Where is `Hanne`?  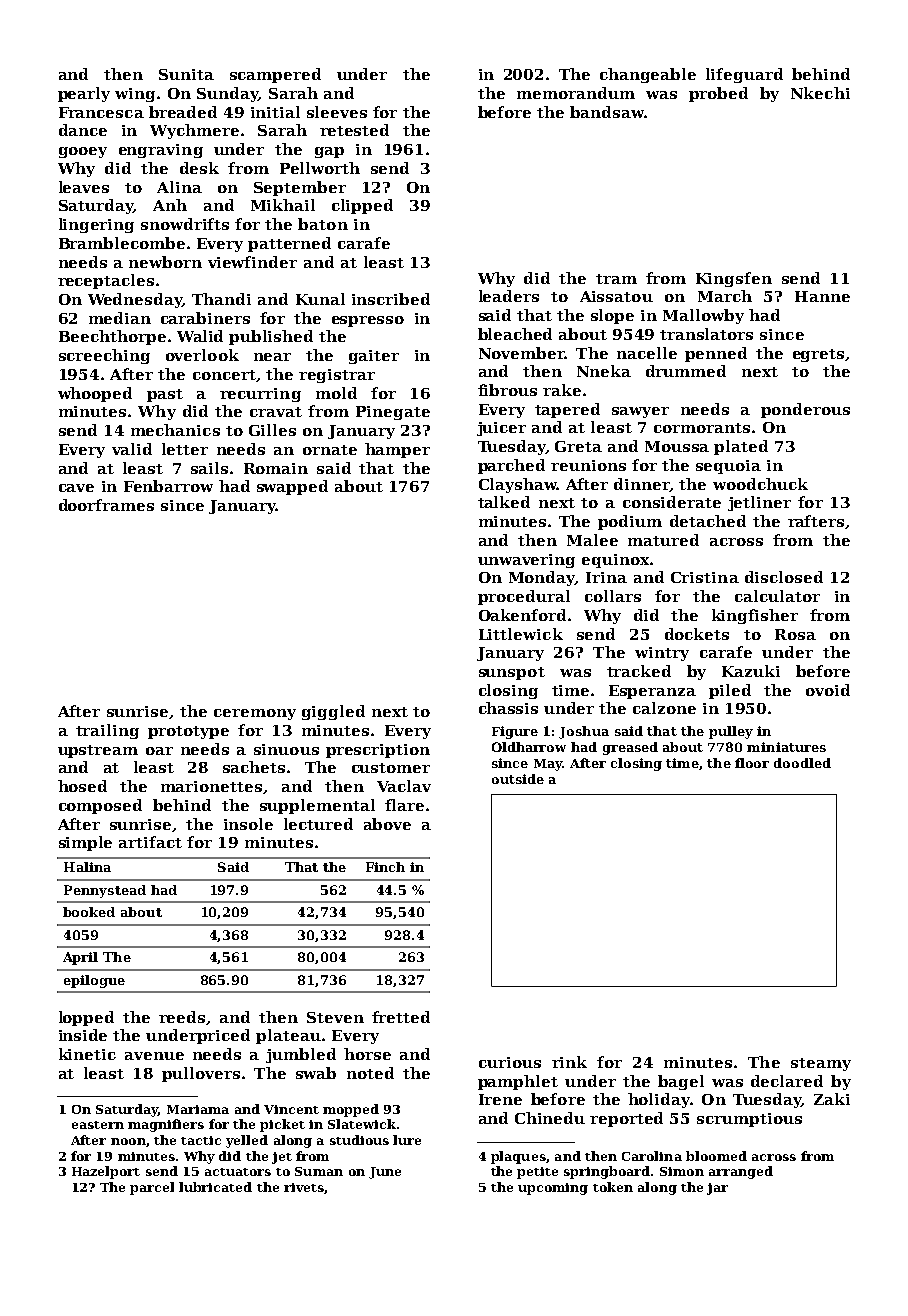
Hanne is located at coordinates (822, 296).
